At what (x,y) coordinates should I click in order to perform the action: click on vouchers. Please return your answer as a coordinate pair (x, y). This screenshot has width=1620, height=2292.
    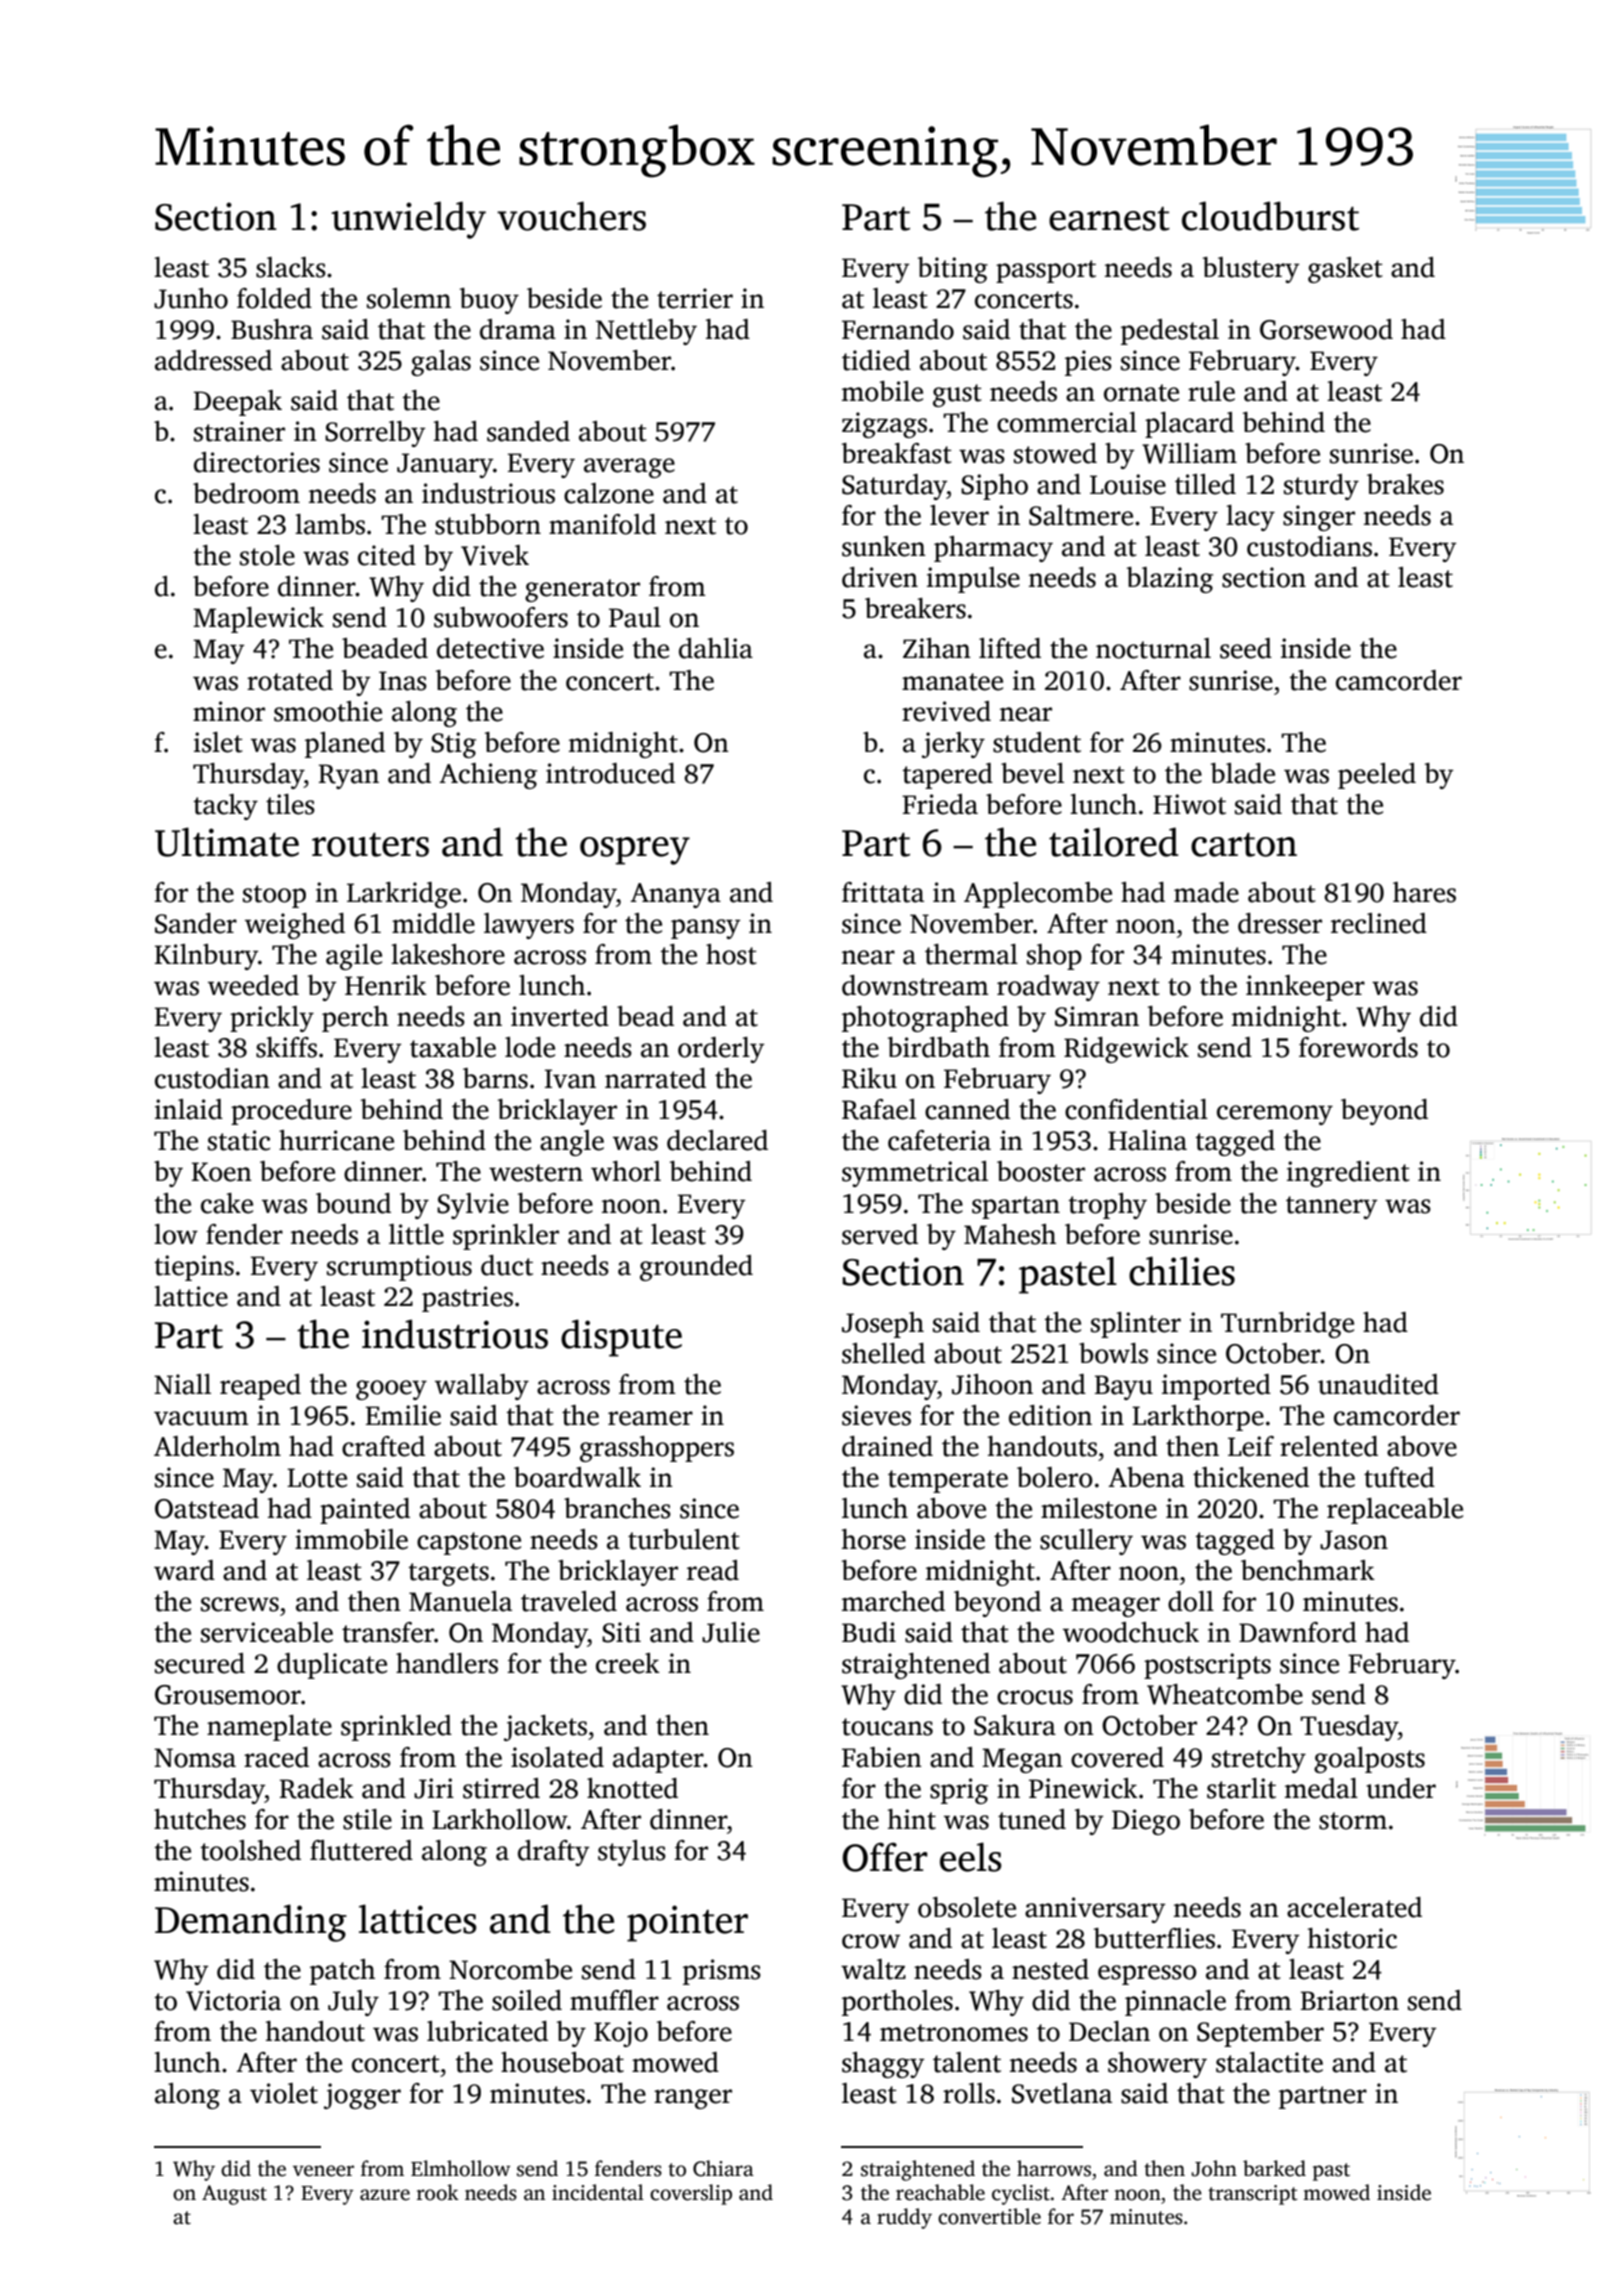
    Looking at the image, I should click on (571, 216).
